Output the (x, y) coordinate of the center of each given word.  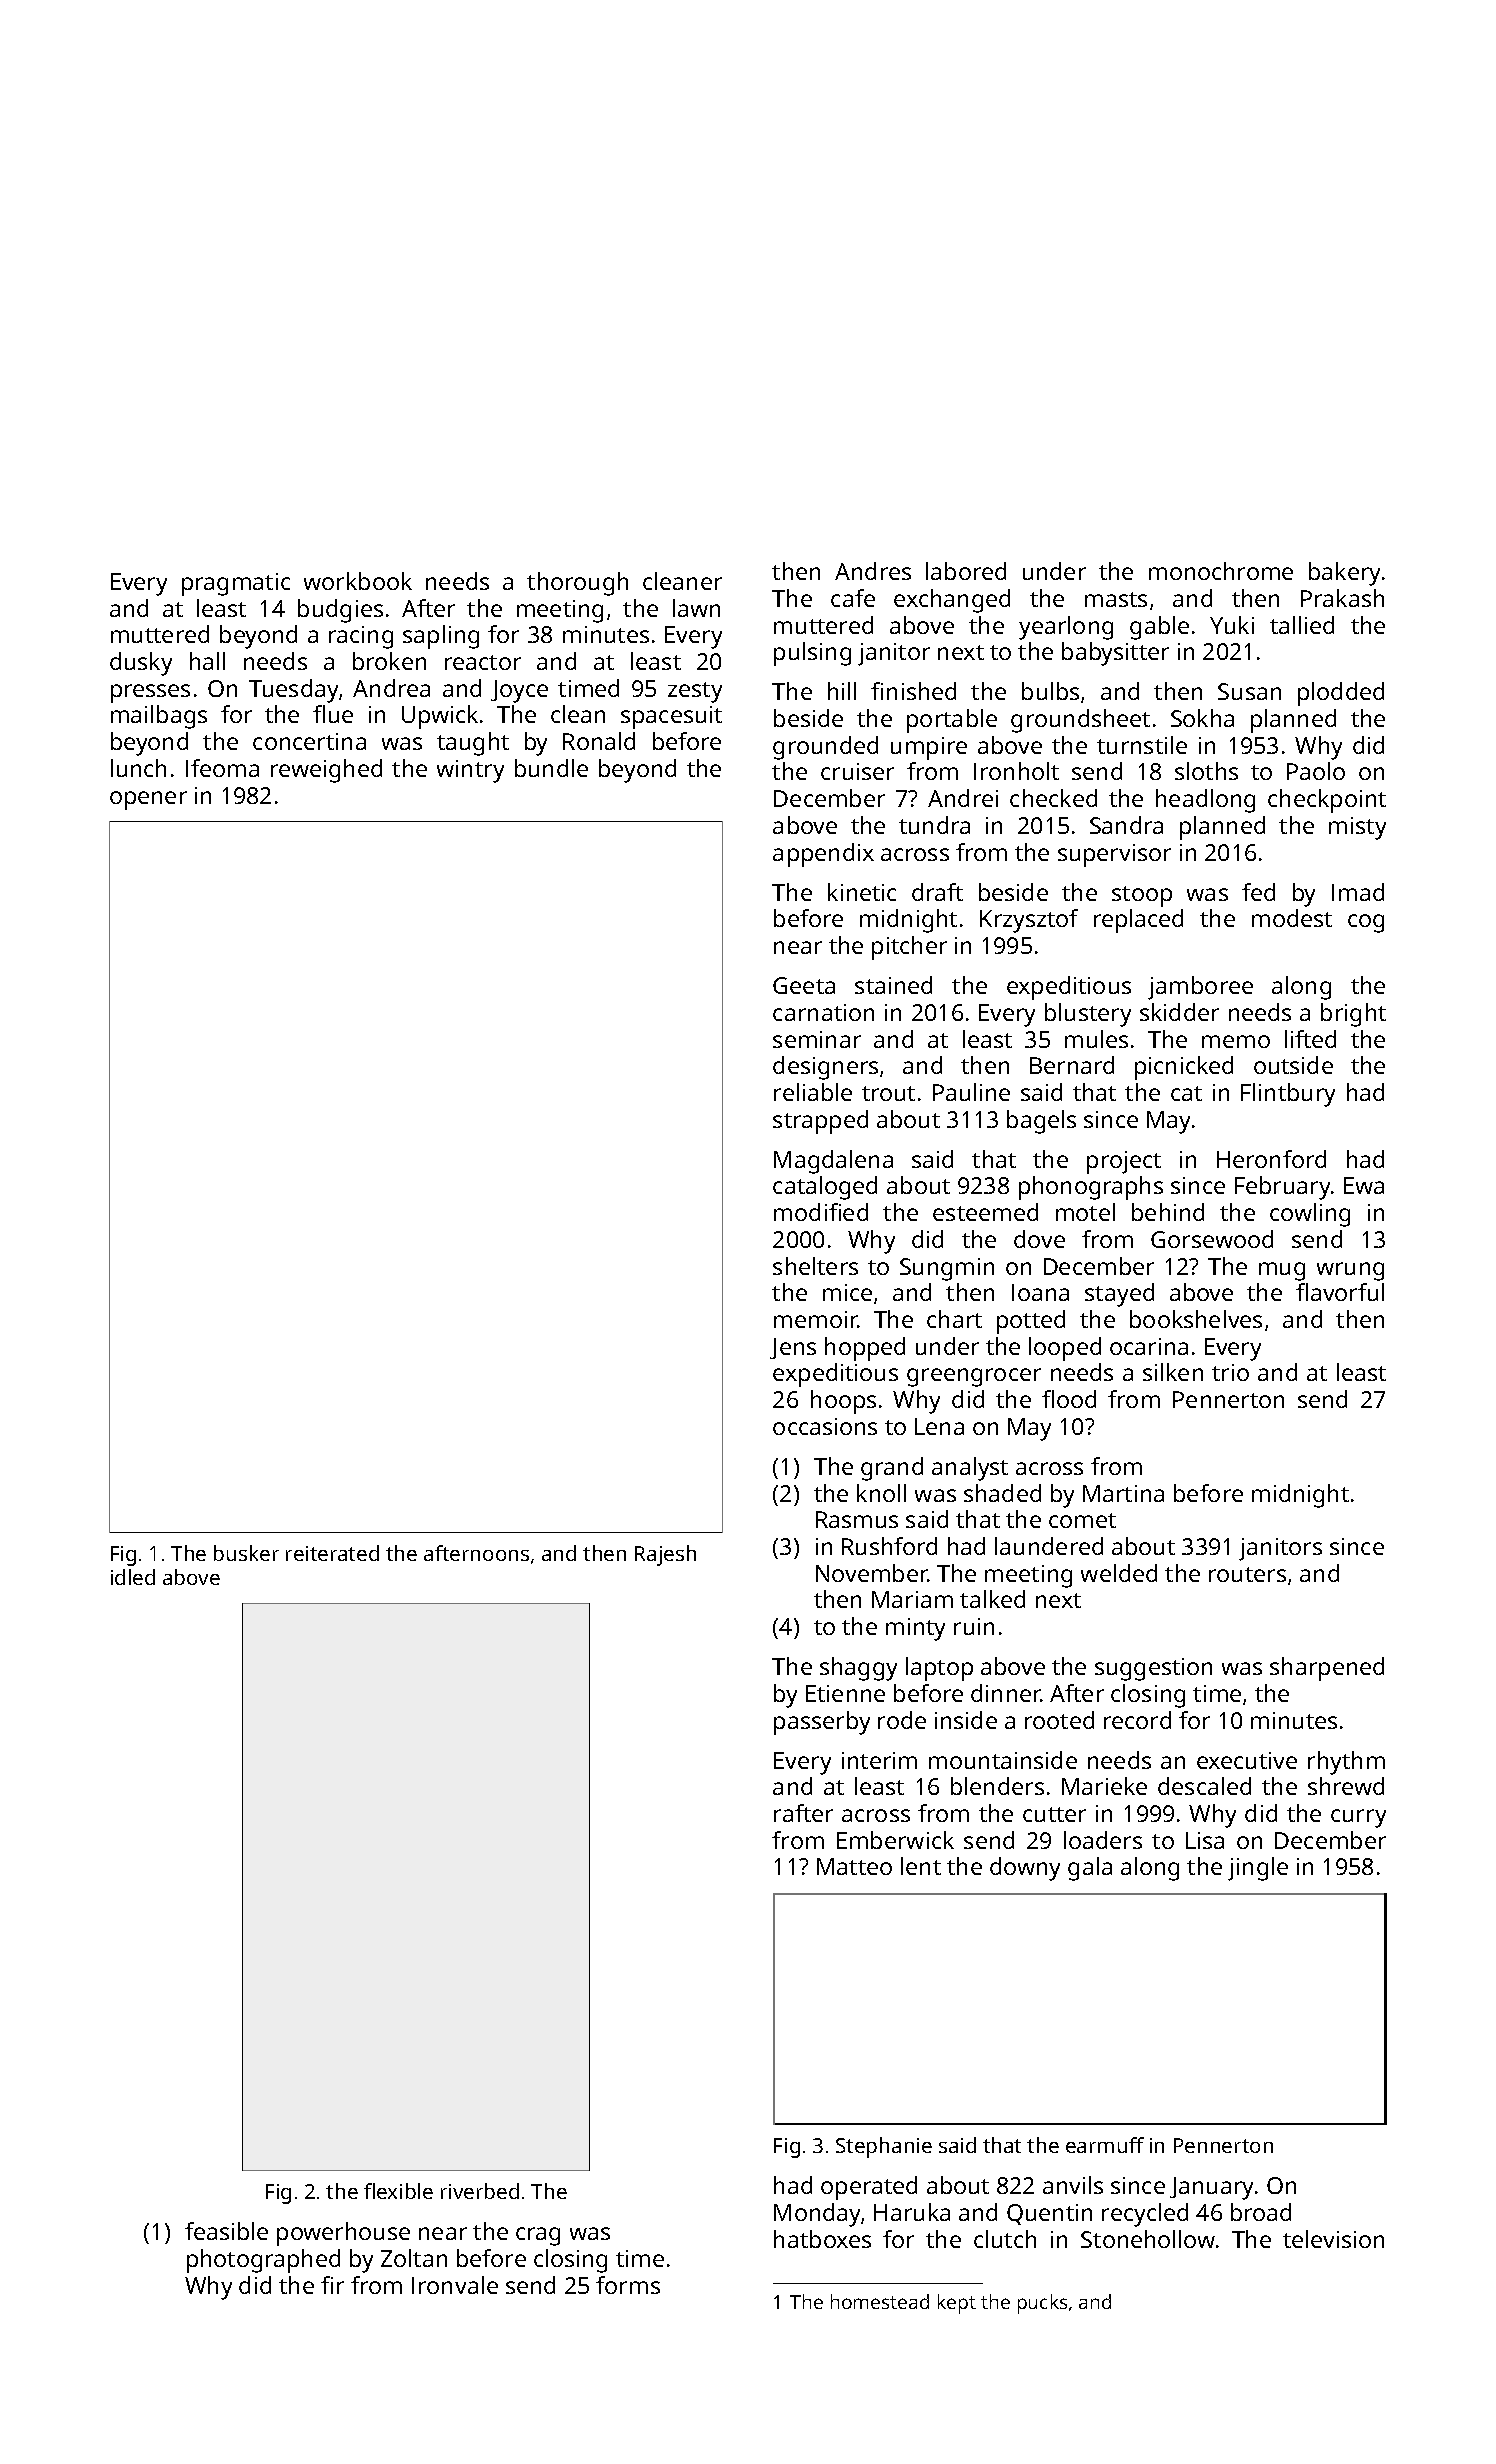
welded (1119, 1573)
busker (246, 1553)
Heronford (1271, 1159)
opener (148, 800)
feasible (226, 2231)
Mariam (912, 1599)
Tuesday (293, 691)
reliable (813, 1092)
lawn (696, 608)
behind (1168, 1212)
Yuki (1232, 625)
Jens (793, 1348)
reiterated (332, 1553)
